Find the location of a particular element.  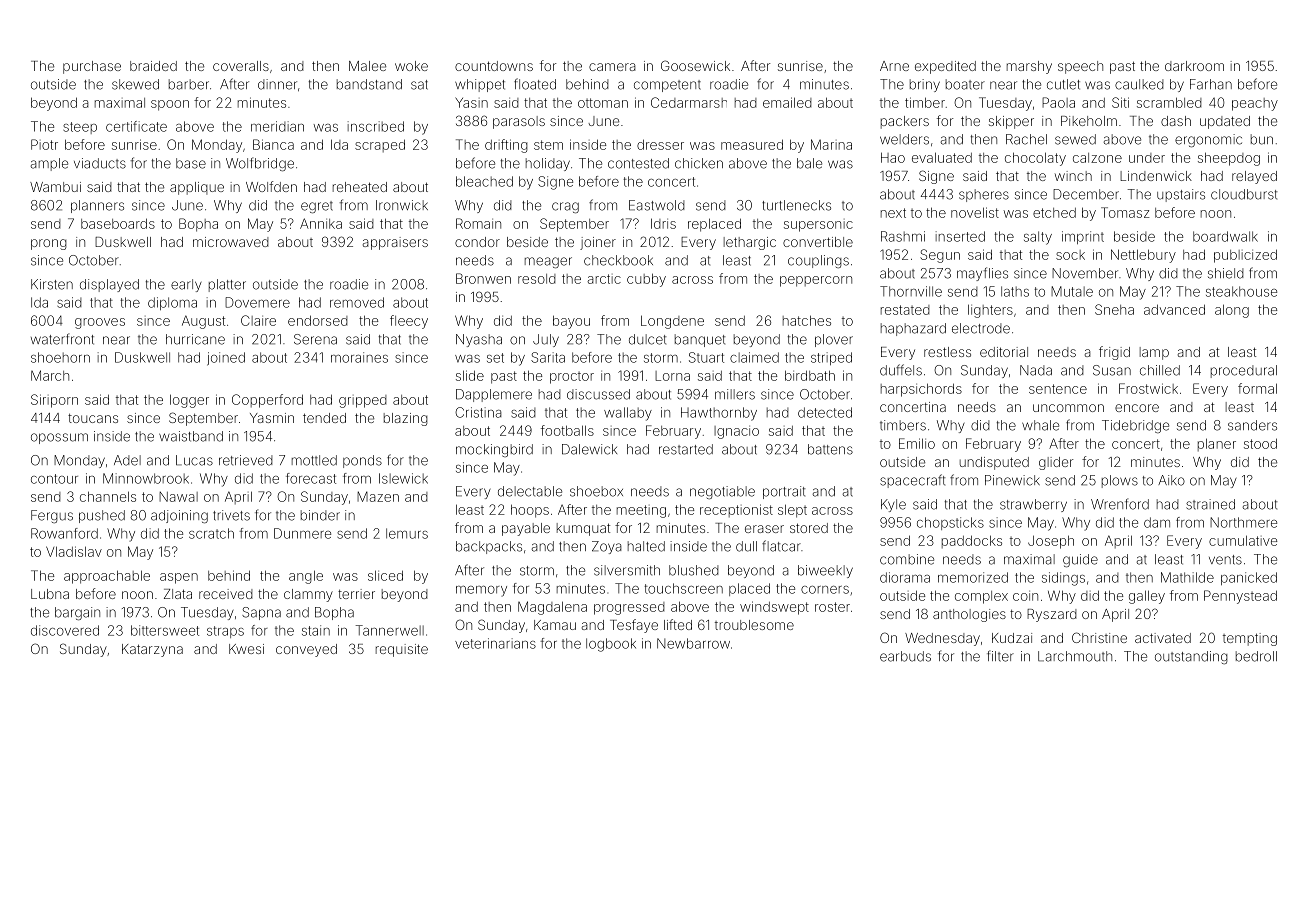

Tidebridge is located at coordinates (1135, 426).
